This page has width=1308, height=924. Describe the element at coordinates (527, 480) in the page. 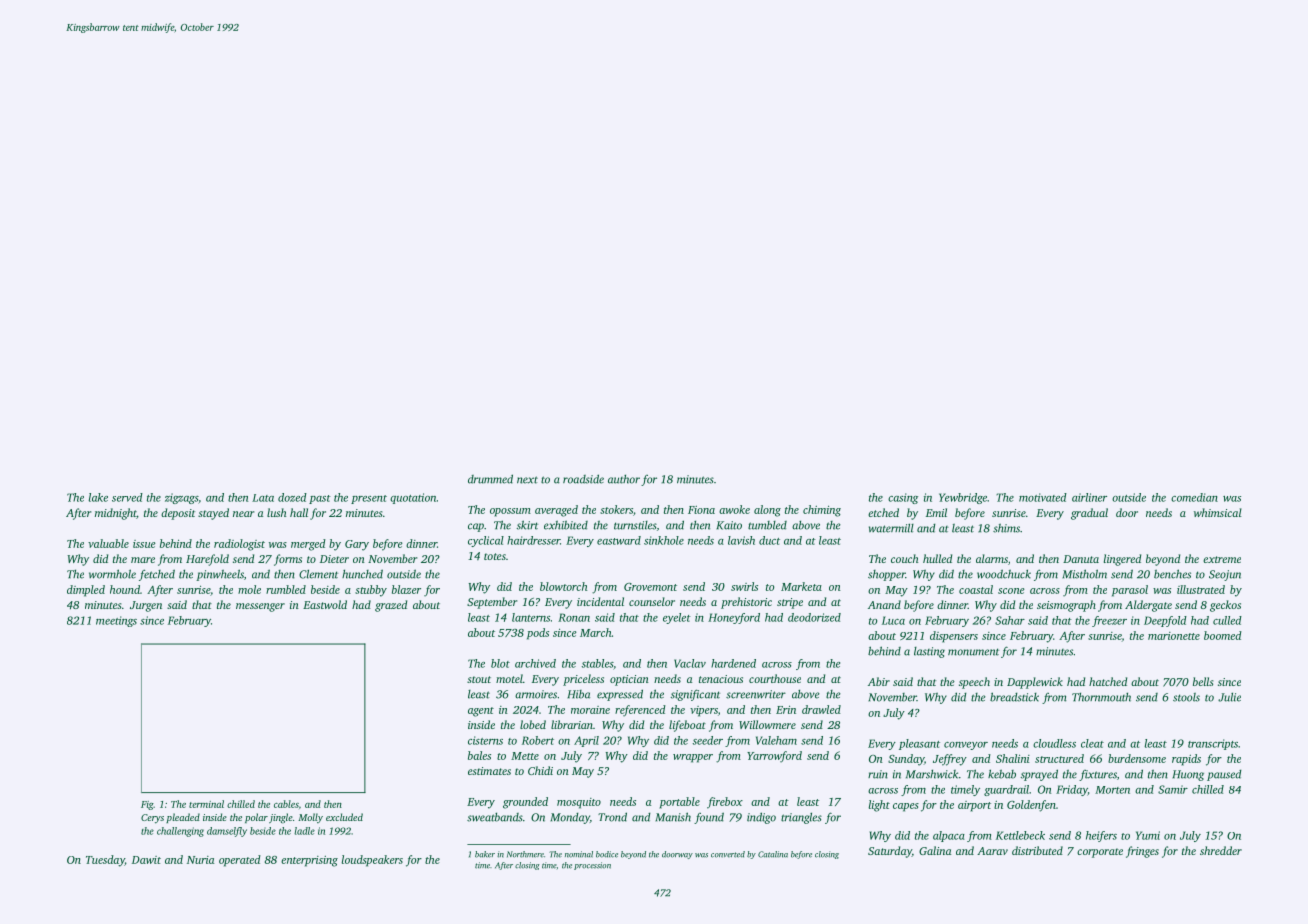

I see `next` at that location.
